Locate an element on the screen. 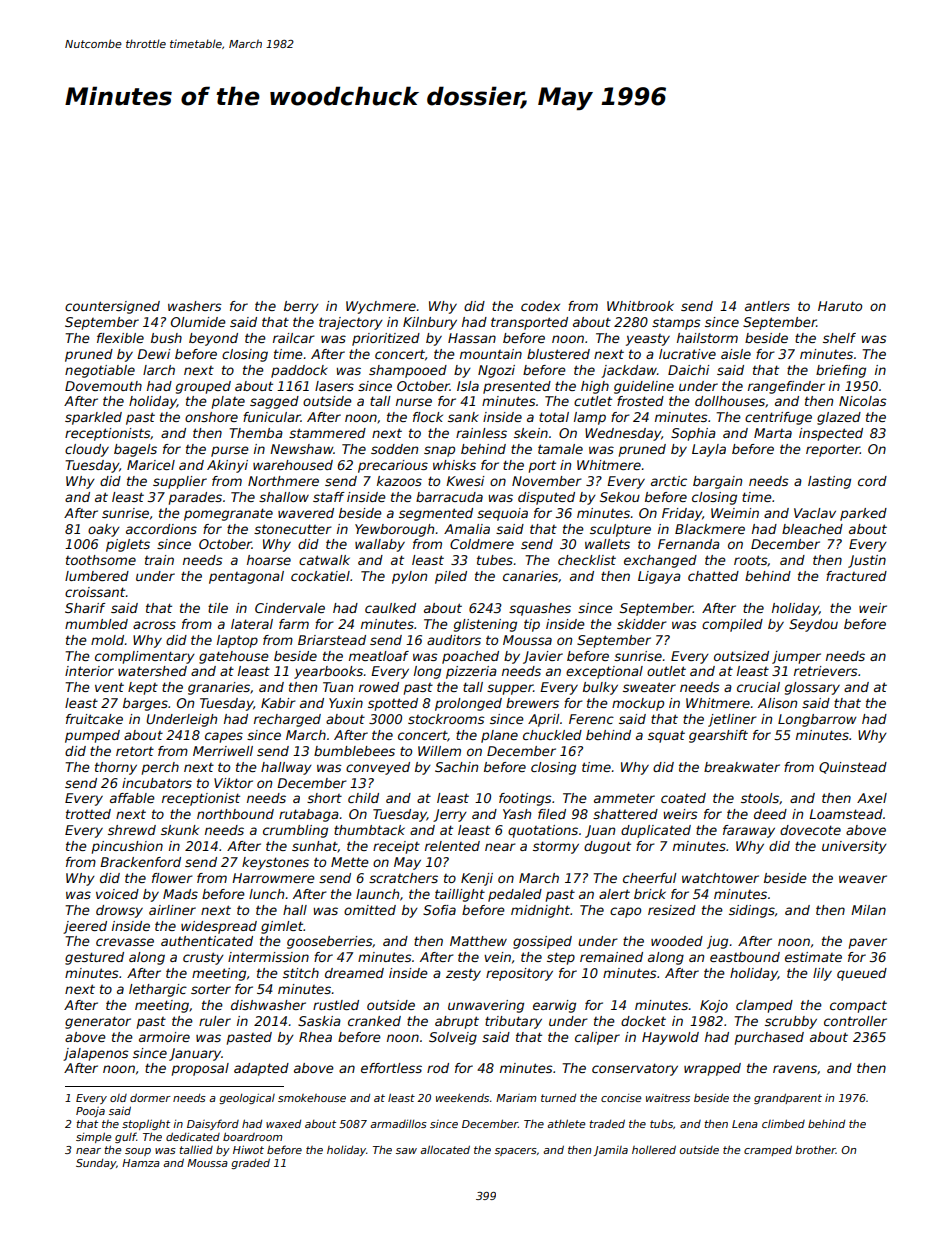 This screenshot has width=952, height=1233. Sophia is located at coordinates (693, 434).
